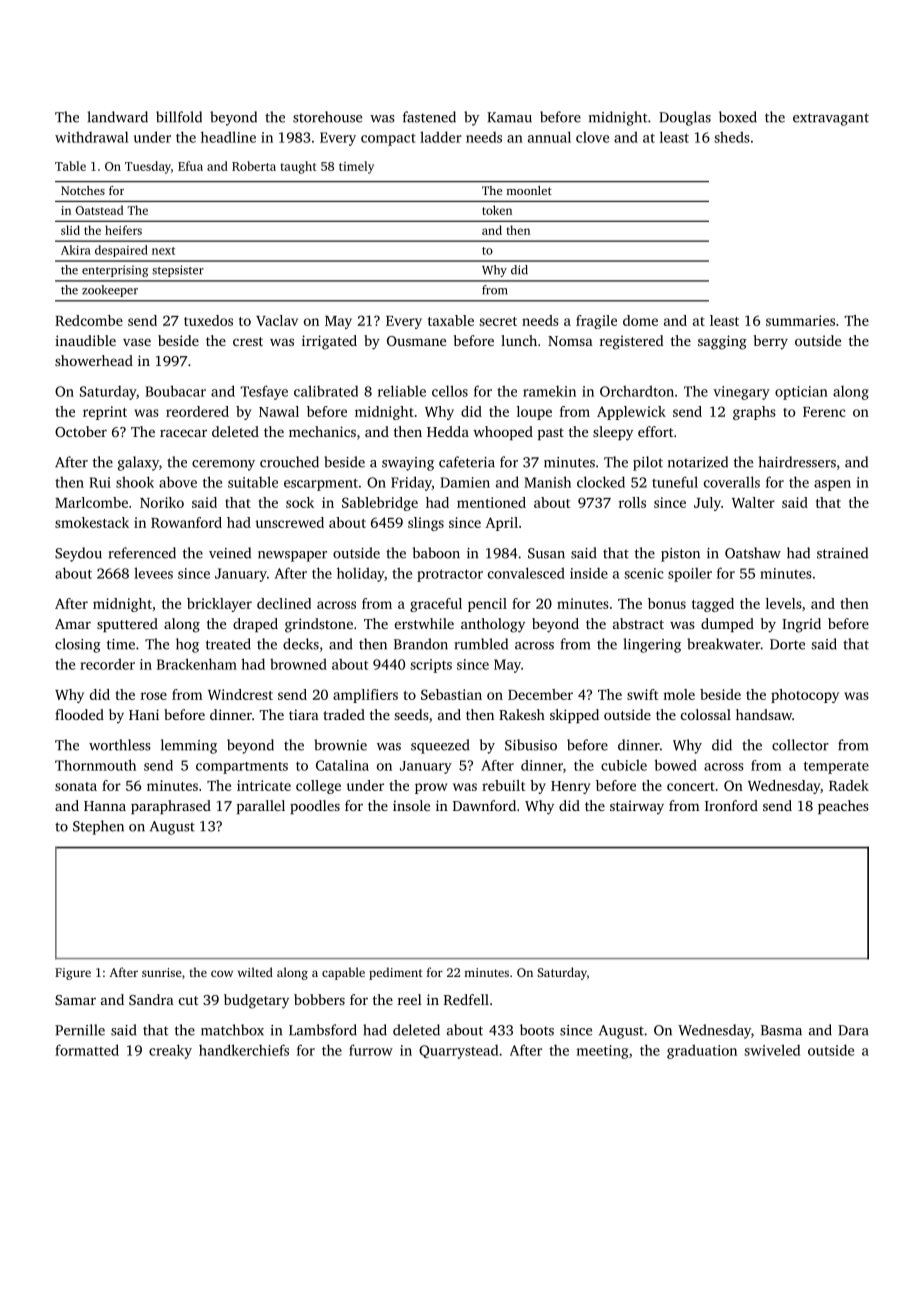  Describe the element at coordinates (411, 805) in the page. I see `insole` at that location.
